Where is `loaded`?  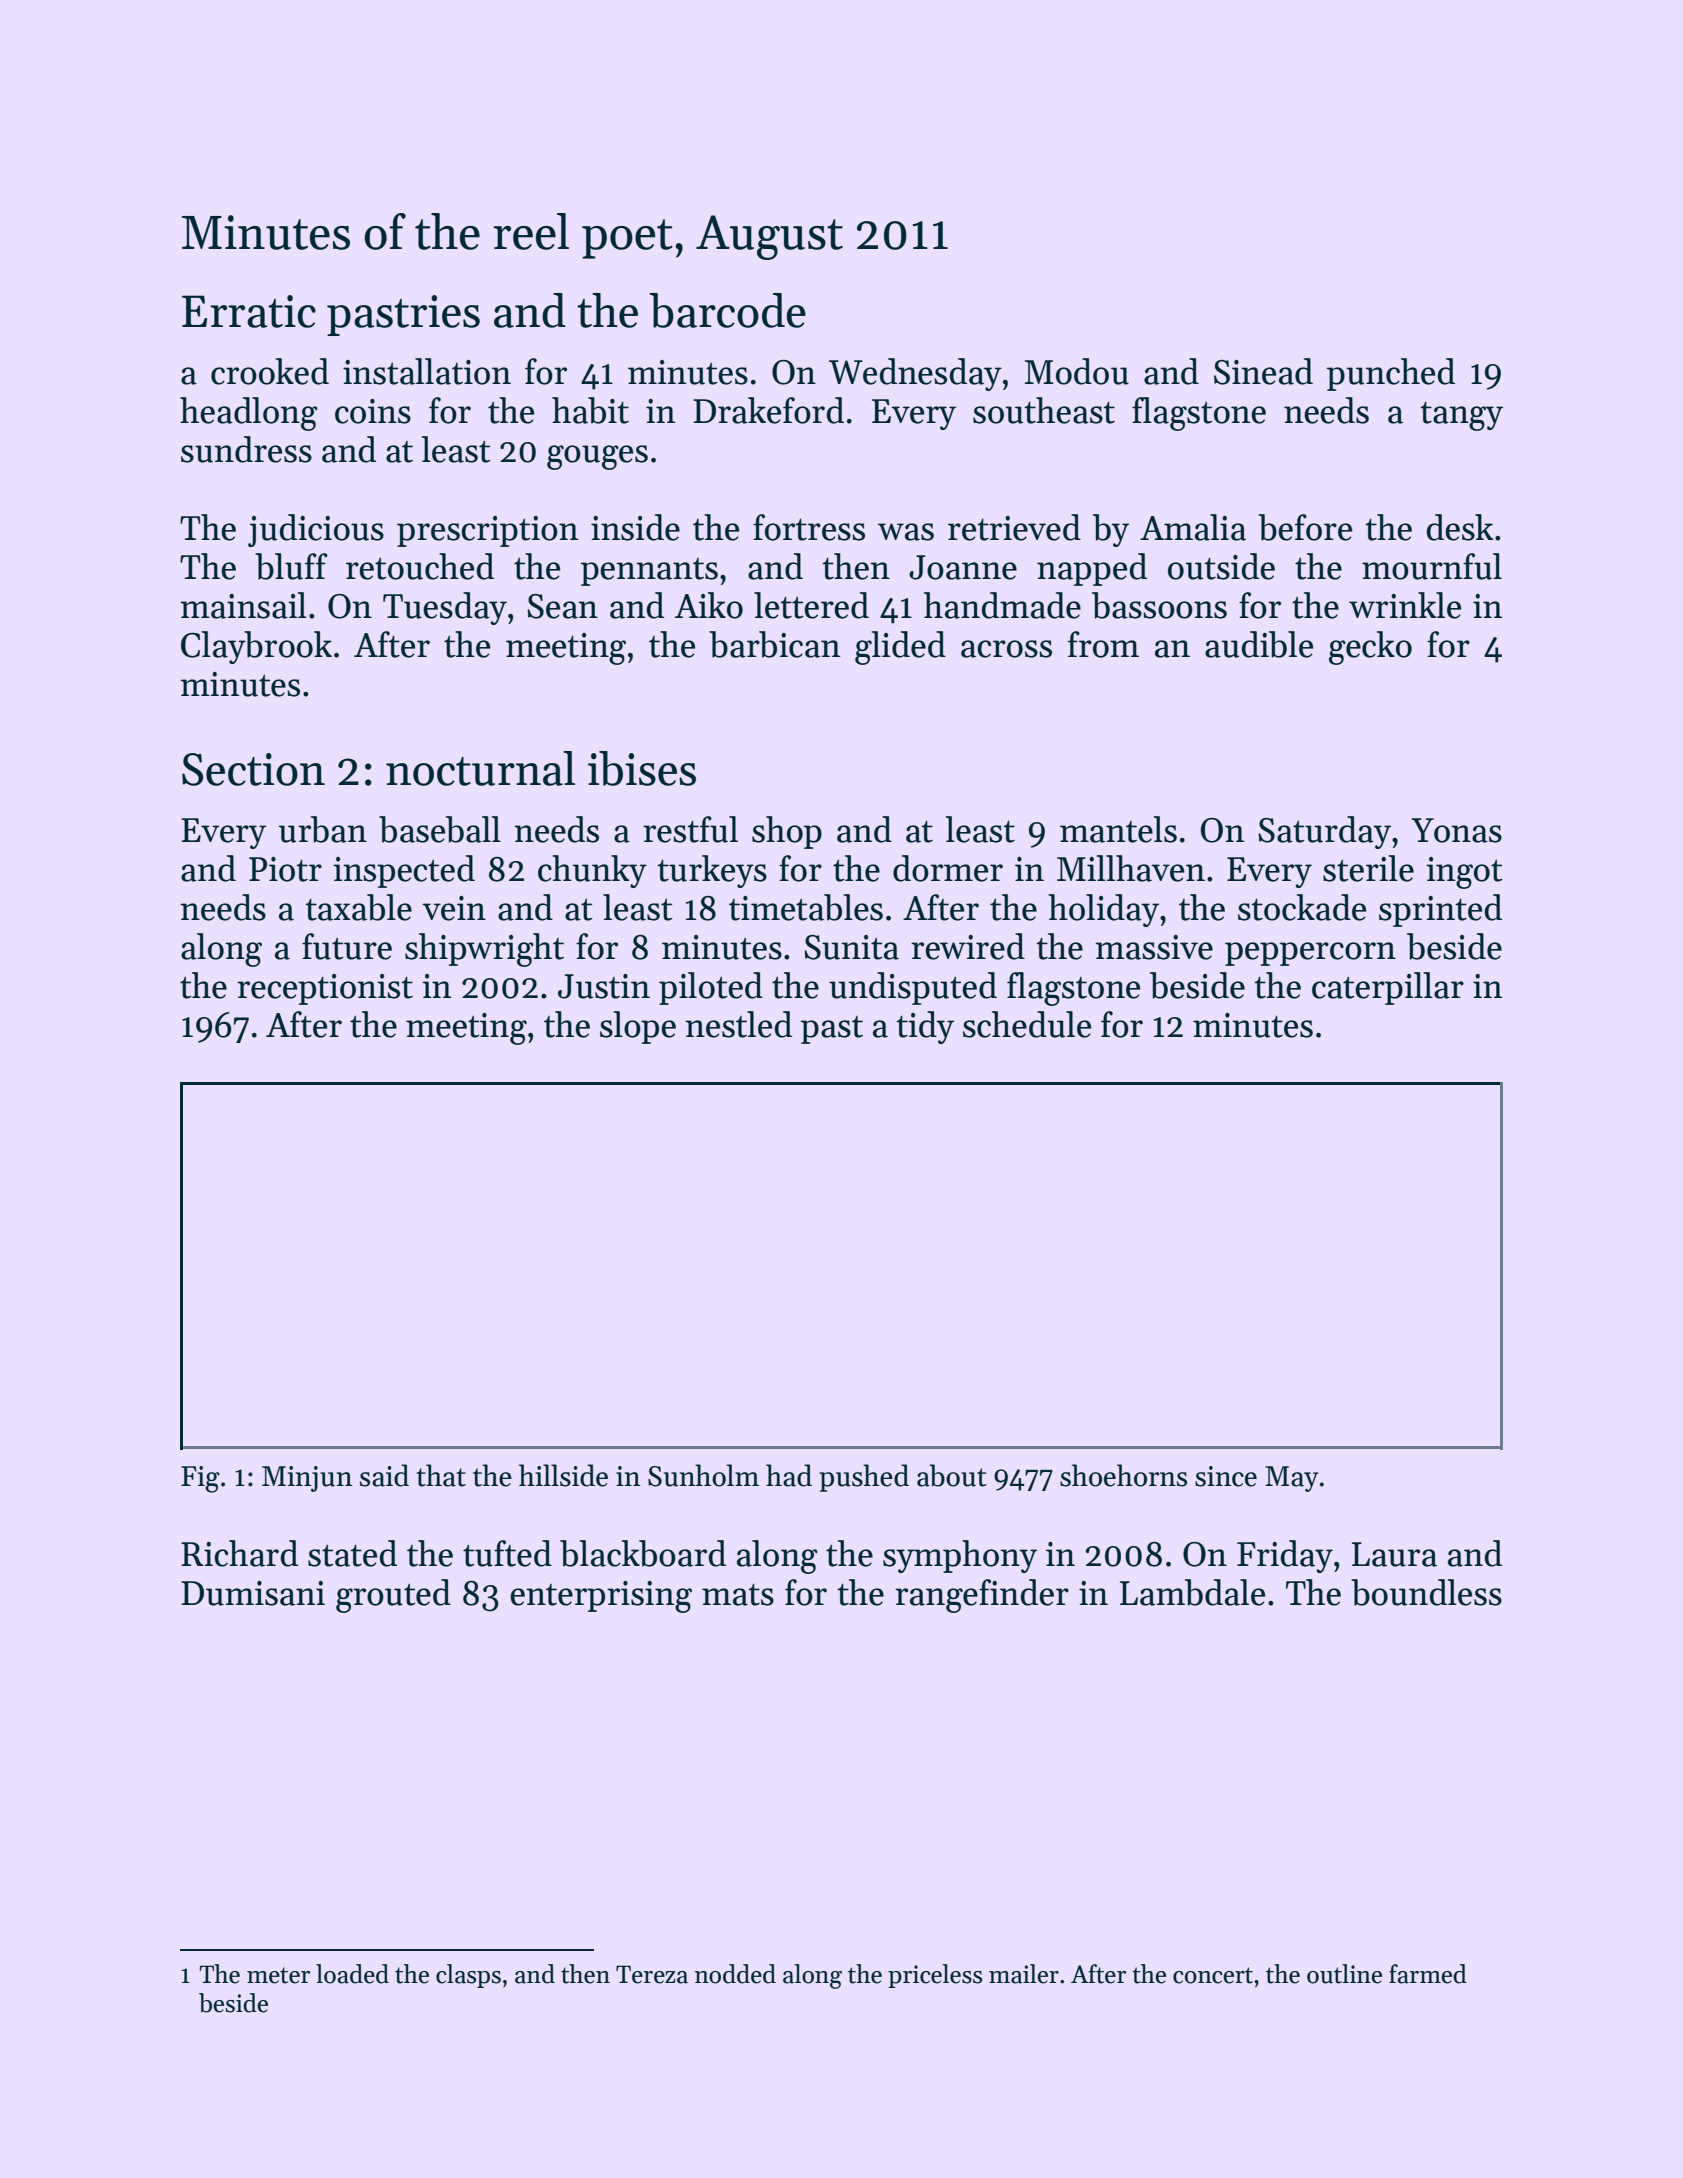
loaded is located at coordinates (352, 1974).
